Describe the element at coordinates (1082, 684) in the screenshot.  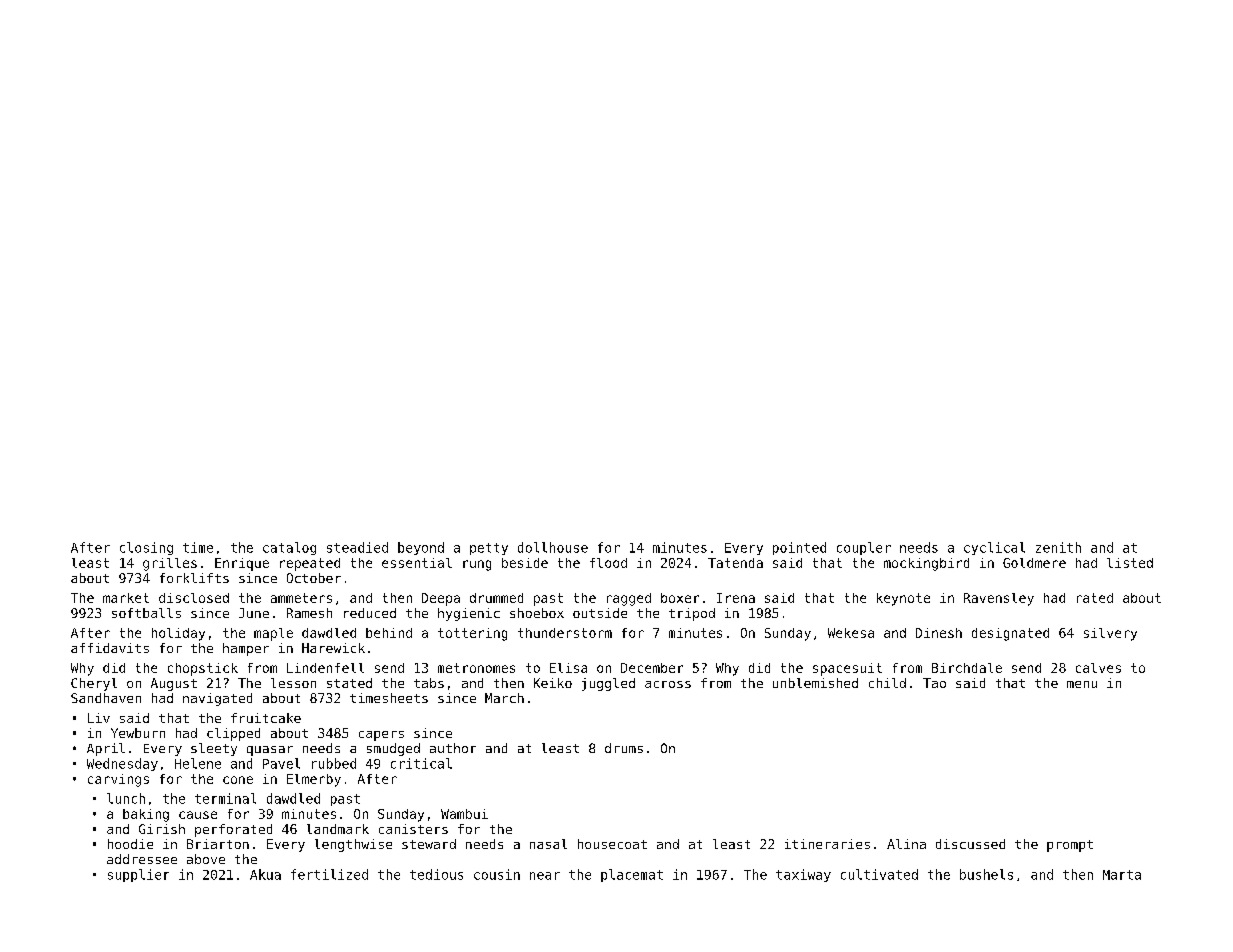
I see `menu` at that location.
